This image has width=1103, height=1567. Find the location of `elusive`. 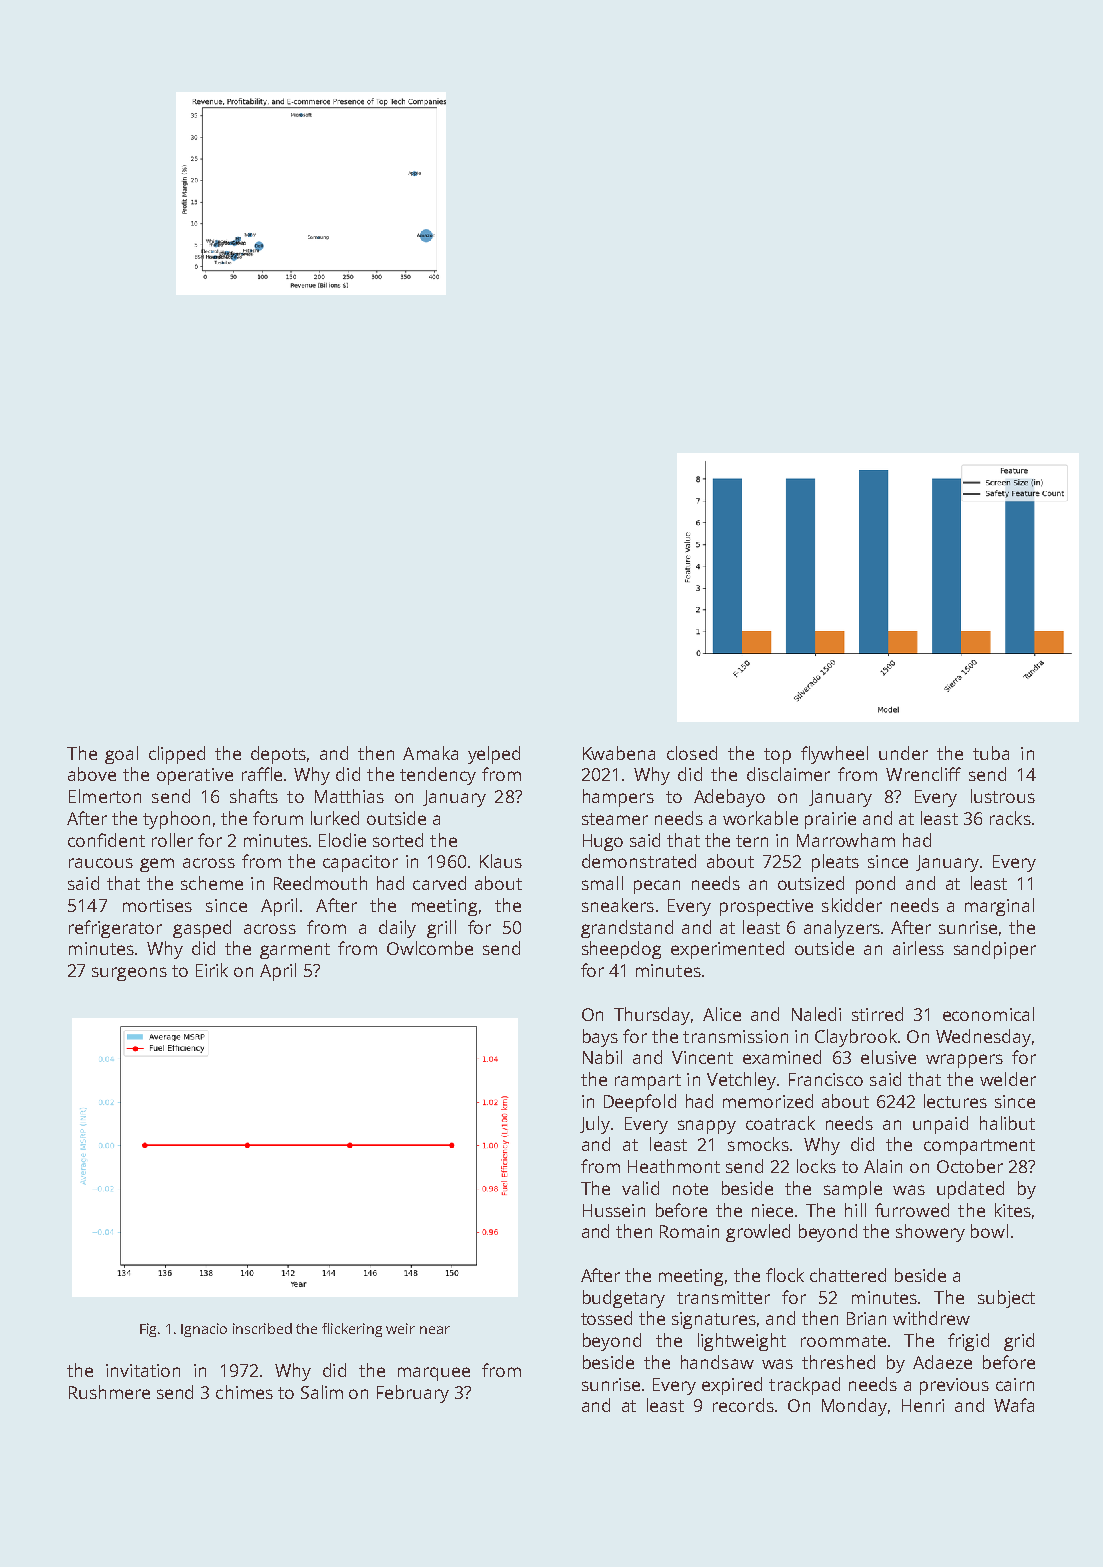

elusive is located at coordinates (888, 1057).
